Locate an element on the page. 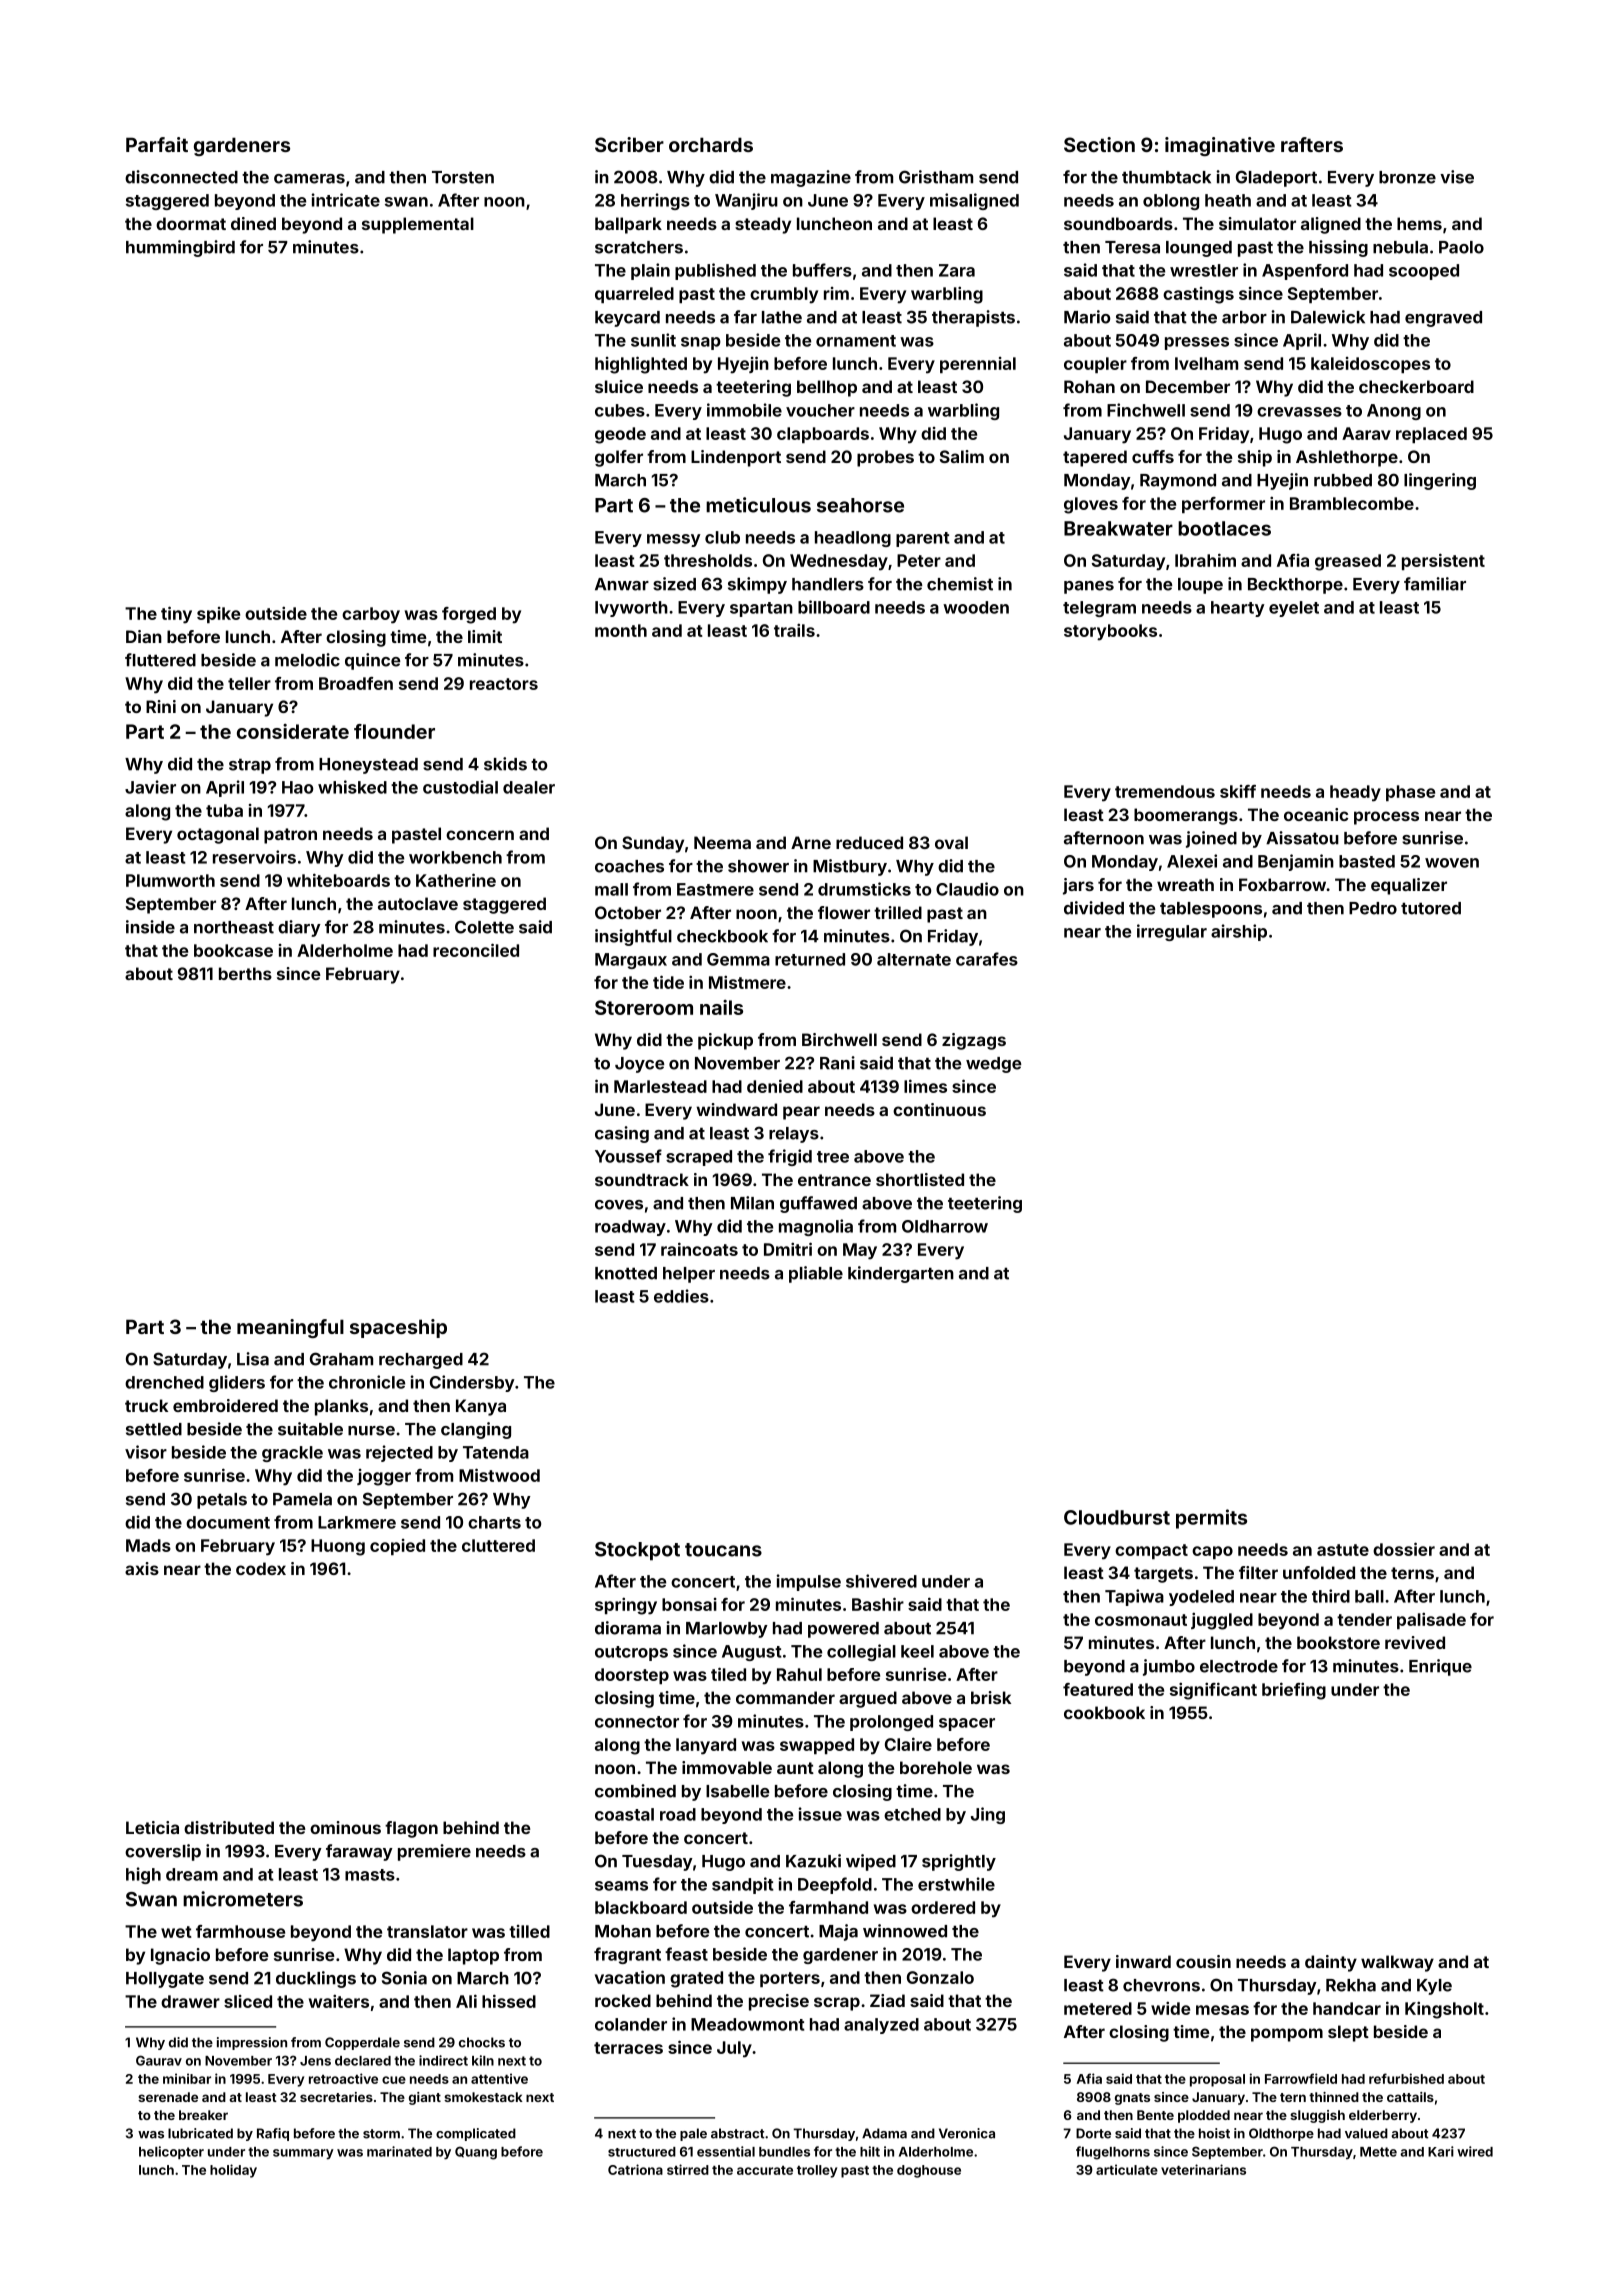  Section is located at coordinates (1099, 144).
